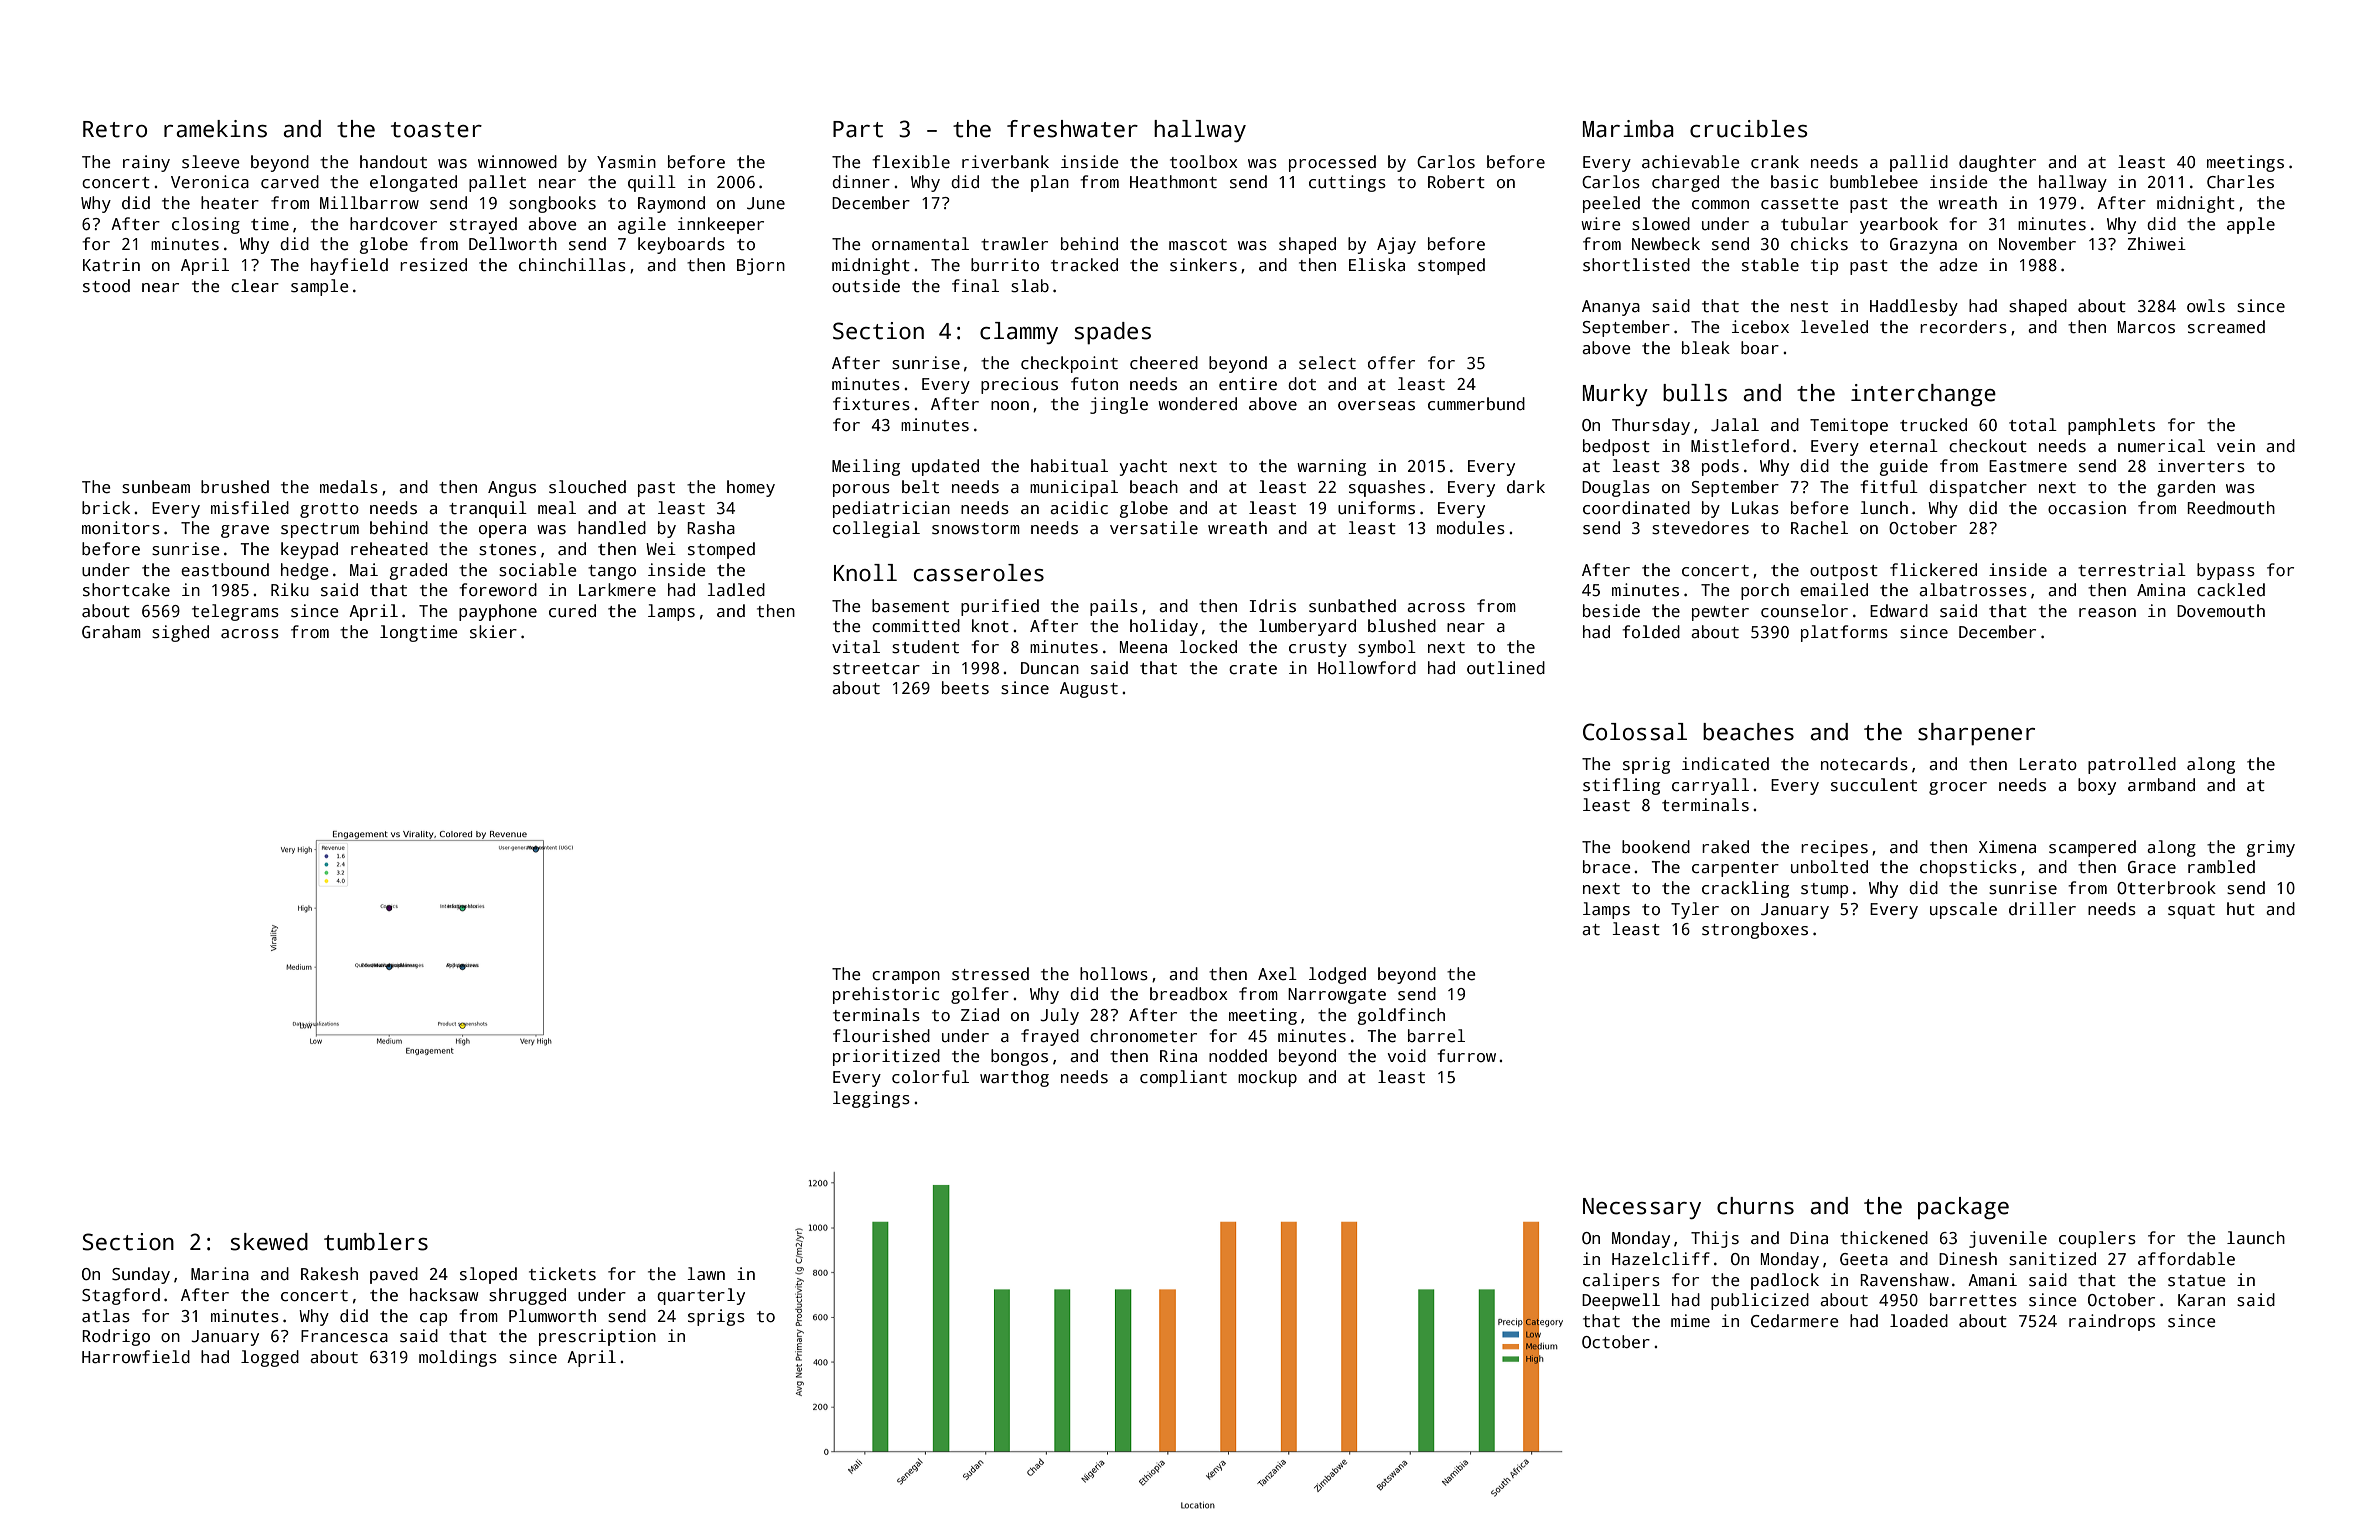 The width and height of the image is (2380, 1540). I want to click on clammy, so click(1019, 333).
